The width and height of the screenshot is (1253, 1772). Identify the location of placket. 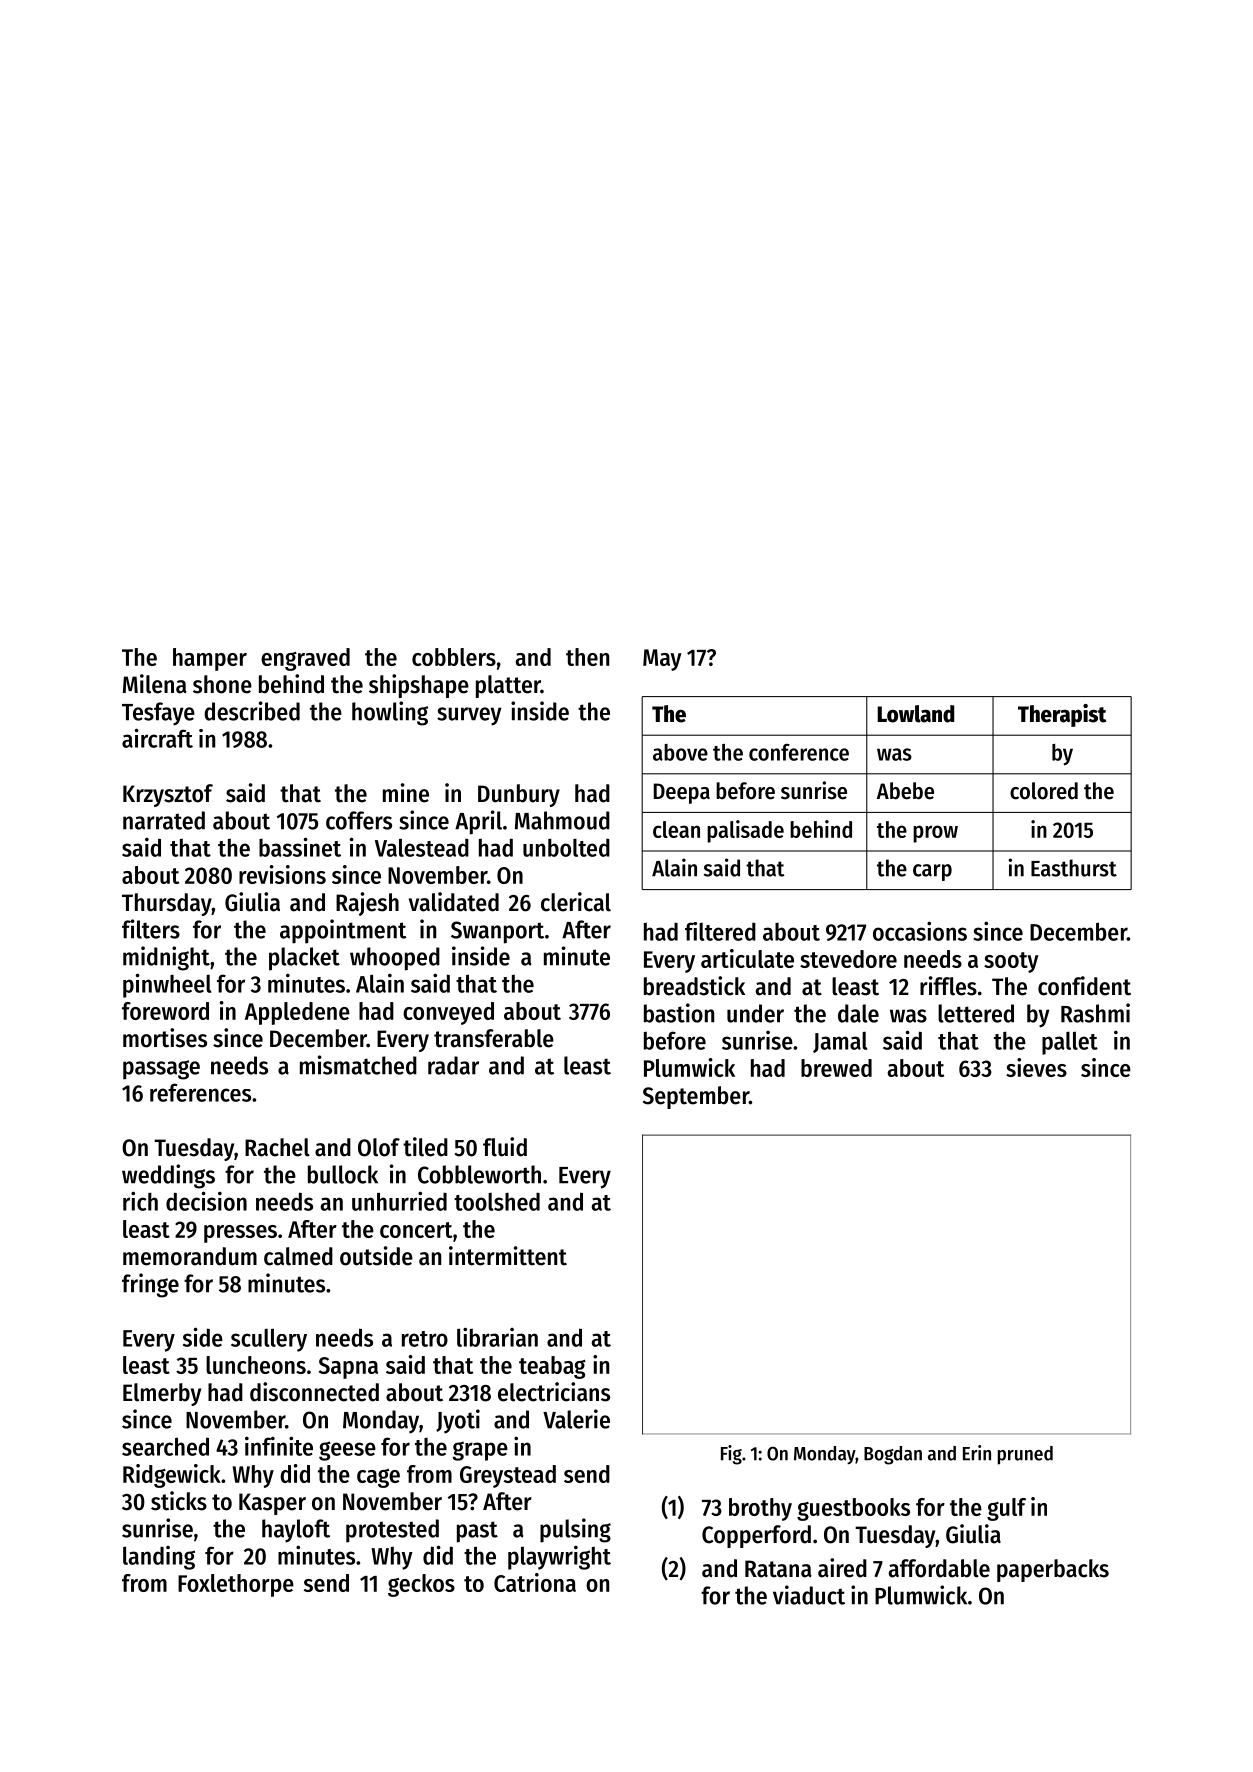
(304, 959).
